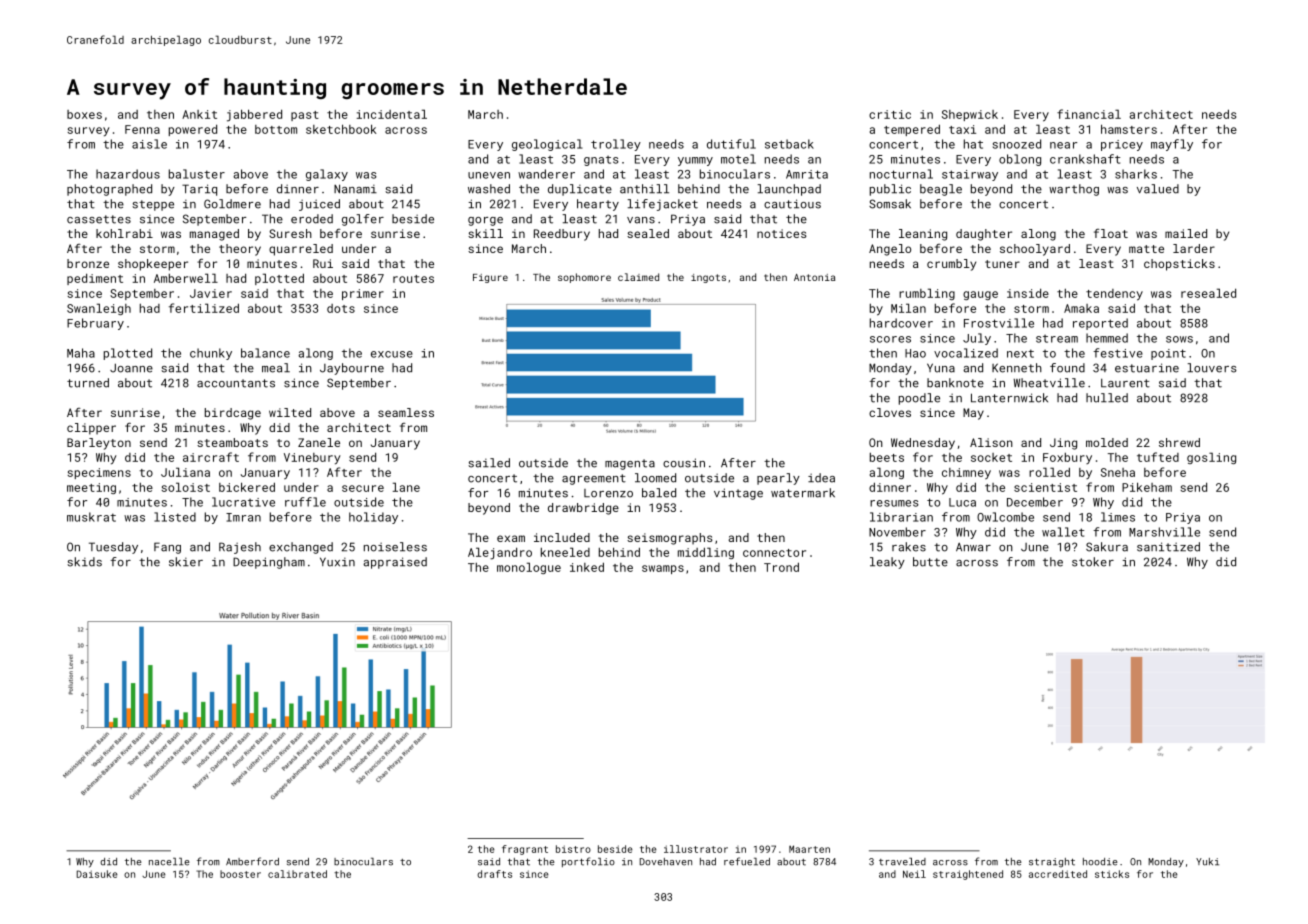 The width and height of the screenshot is (1308, 924). Describe the element at coordinates (962, 502) in the screenshot. I see `Luca` at that location.
